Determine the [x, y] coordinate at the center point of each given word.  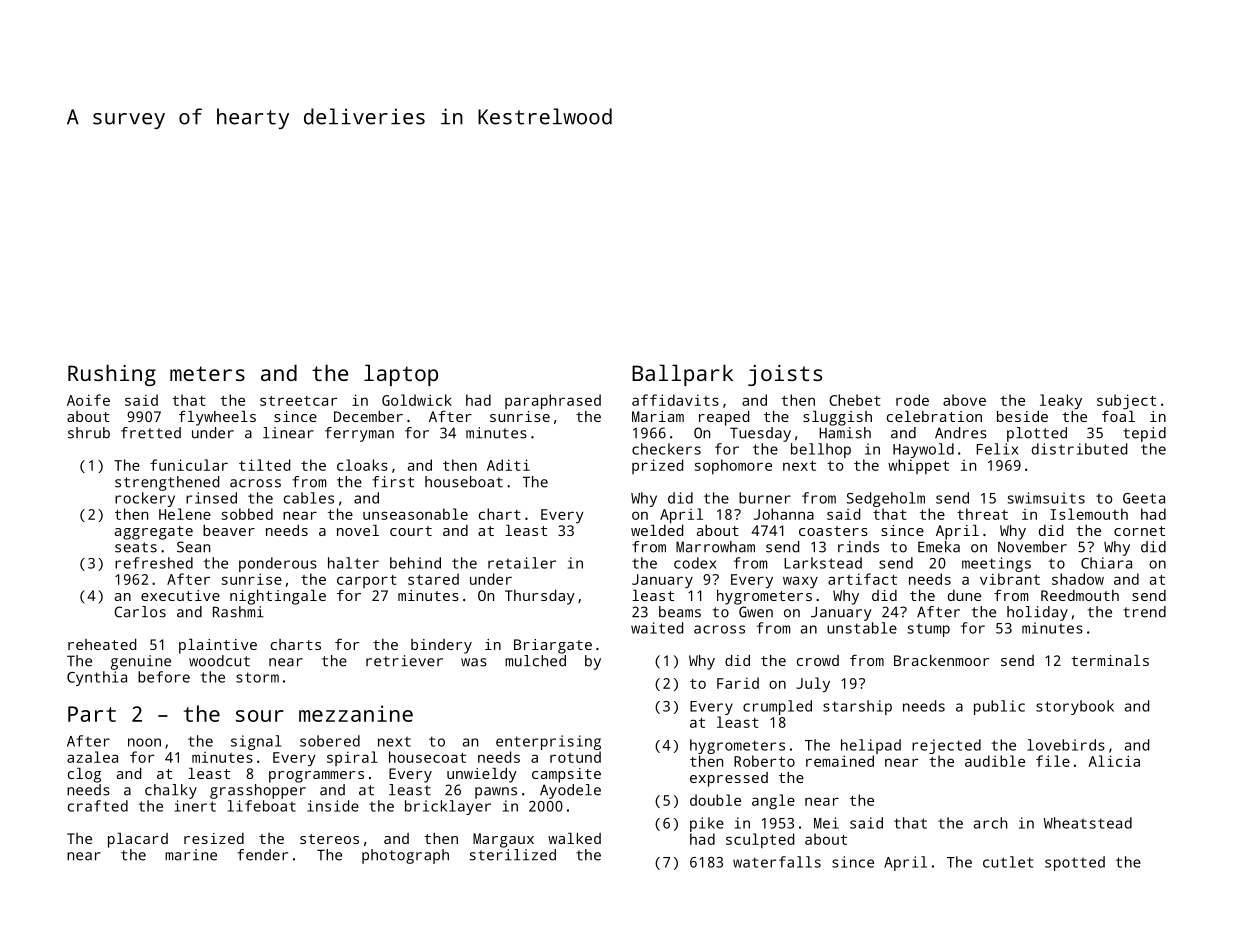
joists [785, 375]
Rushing [112, 375]
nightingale [278, 597]
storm [257, 677]
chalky [171, 791]
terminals [1110, 660]
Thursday [540, 597]
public [999, 707]
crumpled [777, 707]
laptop [401, 375]
